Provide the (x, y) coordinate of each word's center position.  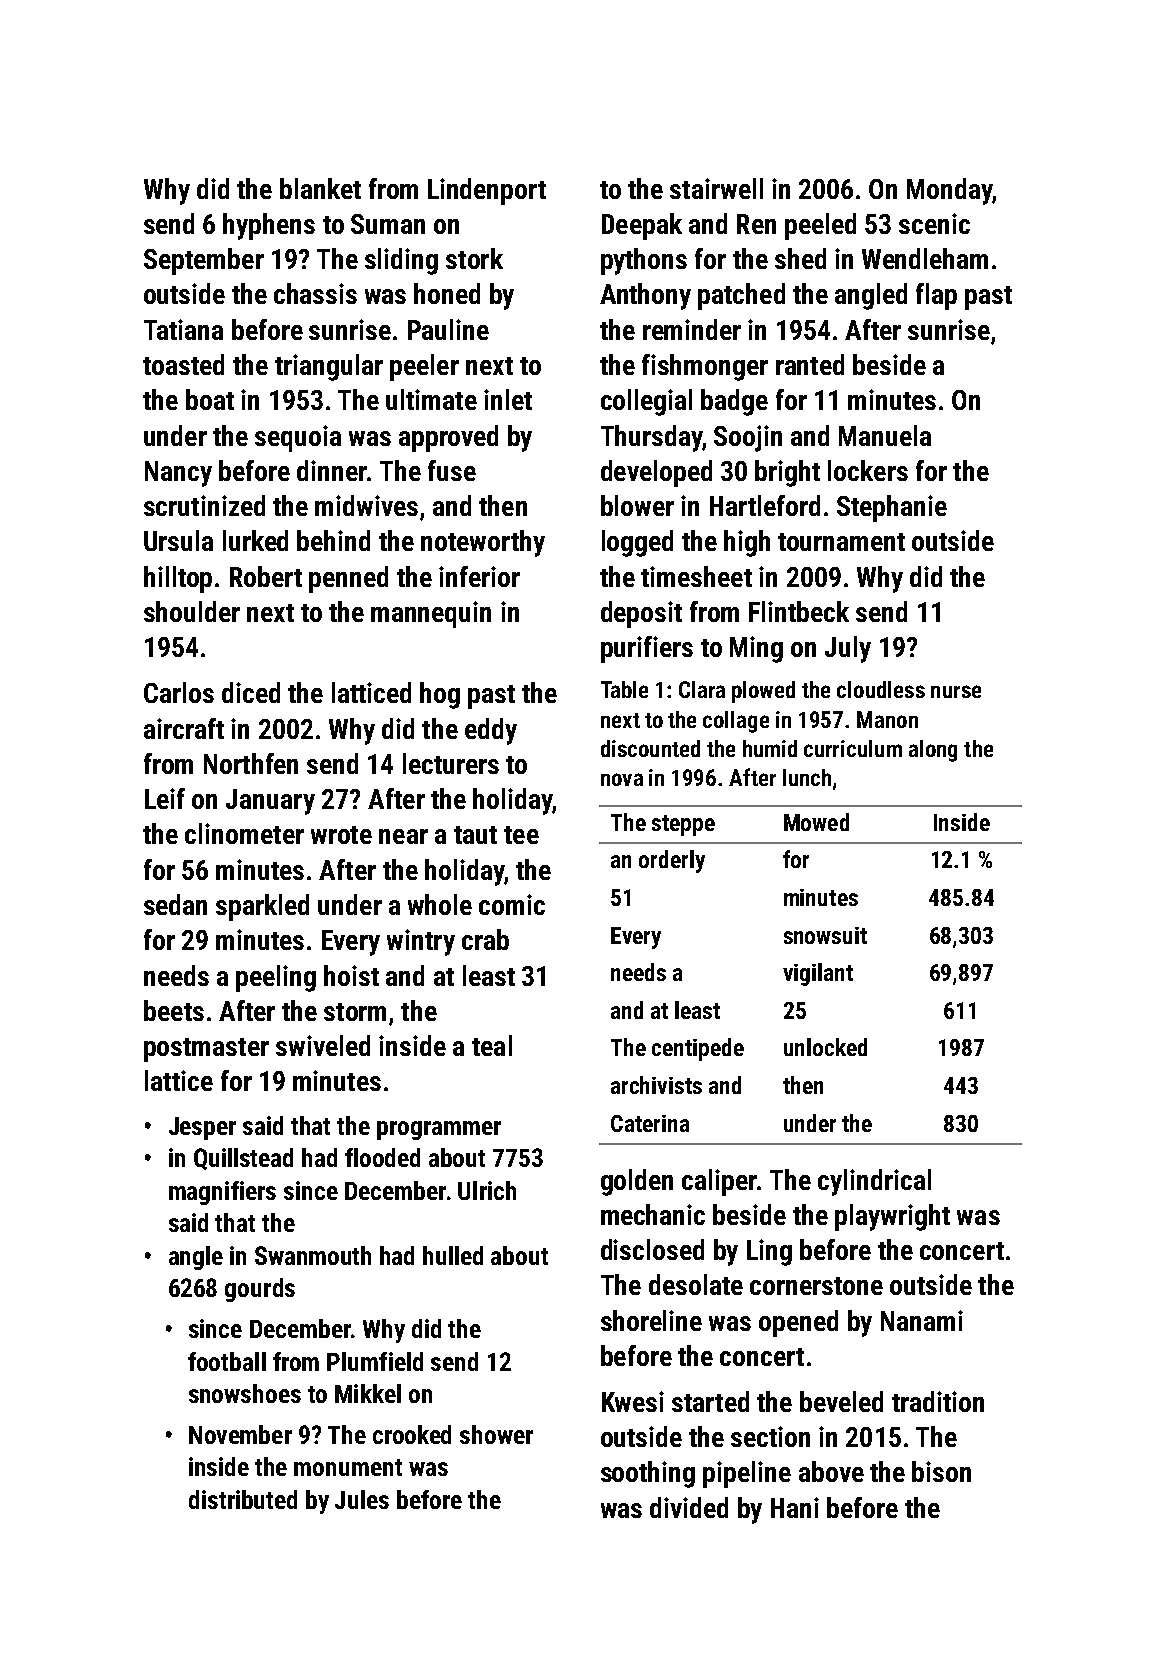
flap (936, 296)
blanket (320, 188)
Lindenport (487, 191)
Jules (362, 1499)
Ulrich (487, 1190)
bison (941, 1471)
